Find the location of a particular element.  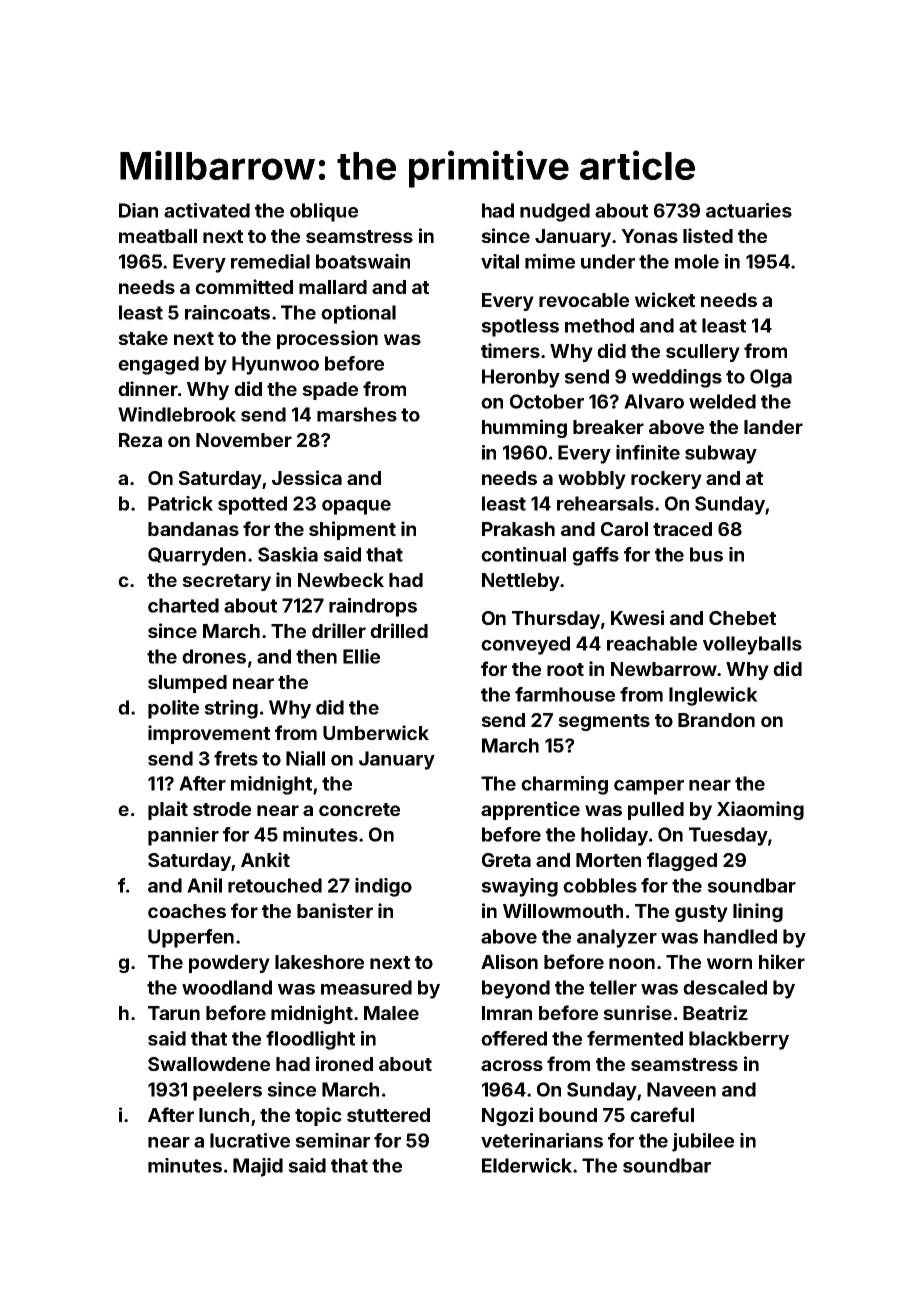

Majid is located at coordinates (258, 1167).
